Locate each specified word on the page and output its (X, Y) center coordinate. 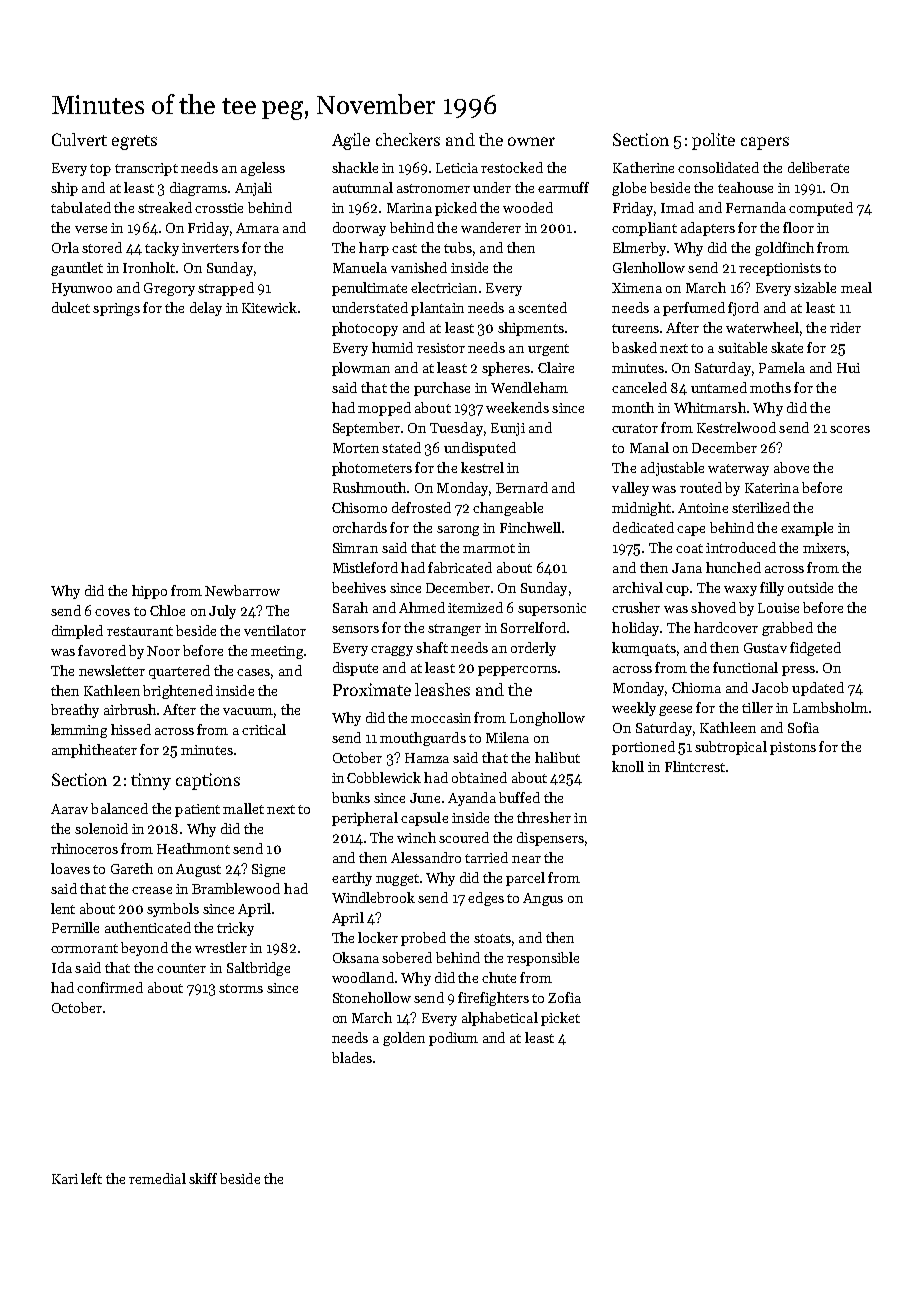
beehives (359, 587)
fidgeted (815, 649)
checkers (408, 139)
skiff (203, 1178)
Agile (351, 141)
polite (713, 141)
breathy (75, 711)
